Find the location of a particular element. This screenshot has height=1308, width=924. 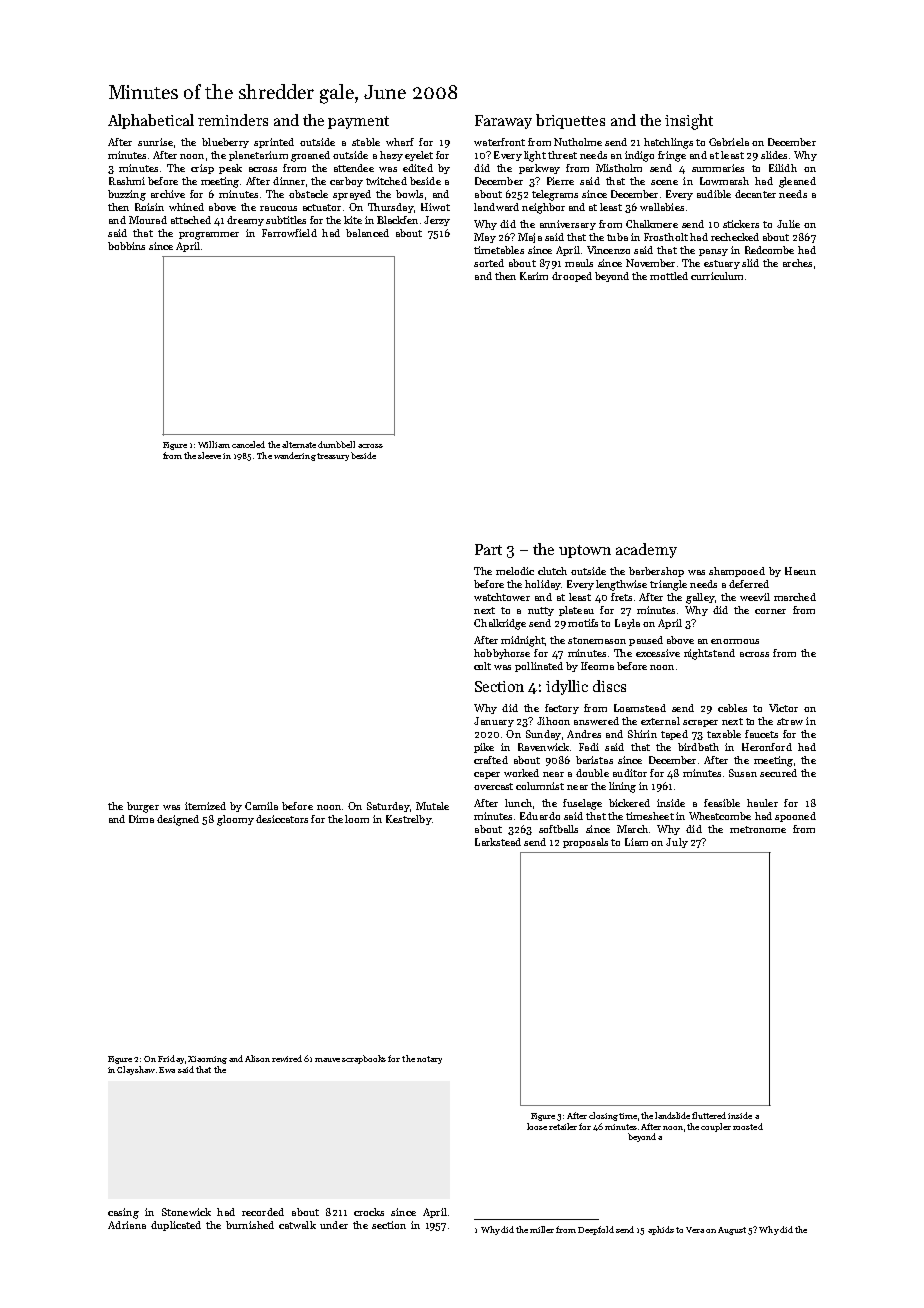

Larkstead is located at coordinates (498, 842).
